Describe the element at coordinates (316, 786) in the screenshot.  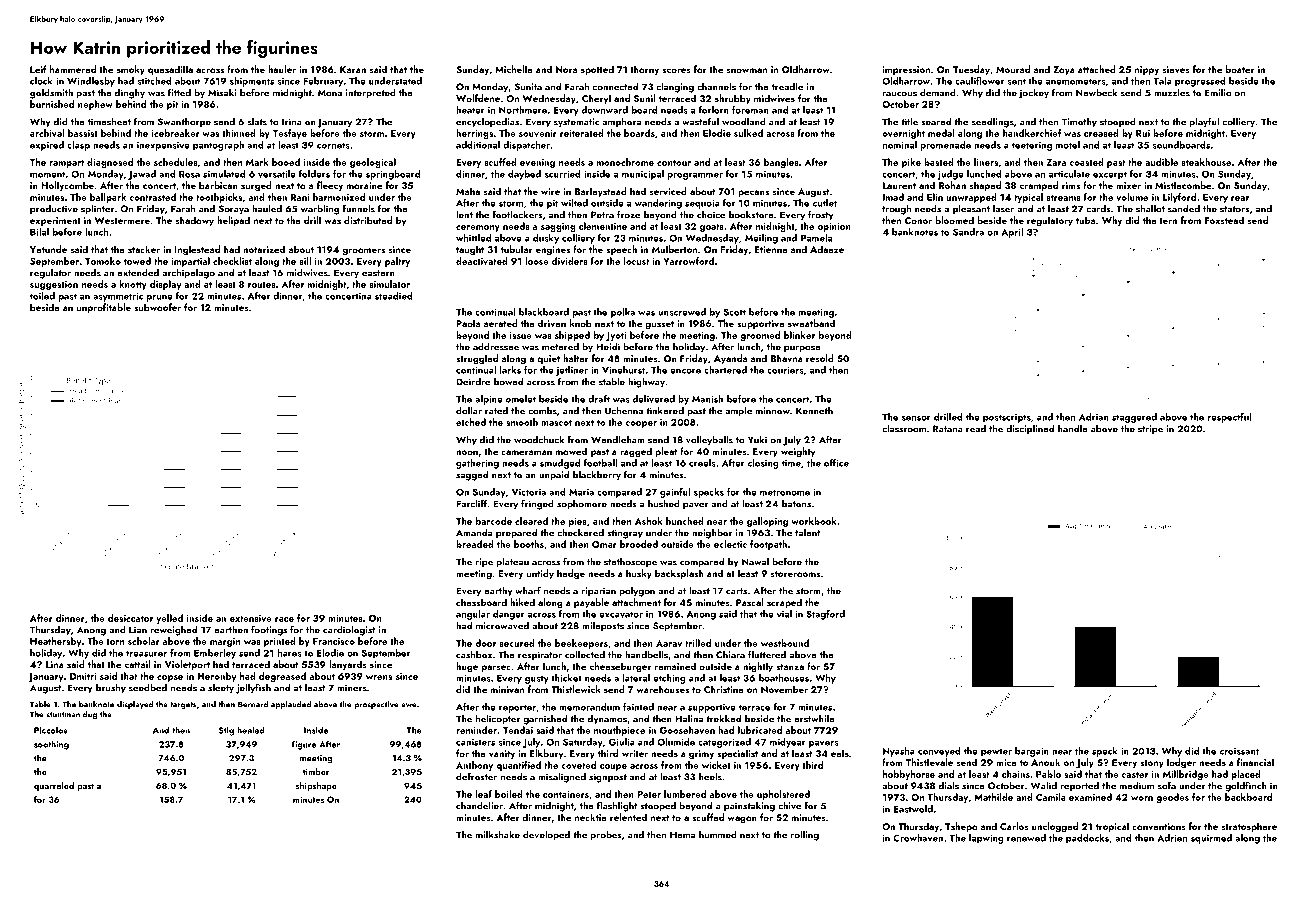
I see `shipshape` at that location.
